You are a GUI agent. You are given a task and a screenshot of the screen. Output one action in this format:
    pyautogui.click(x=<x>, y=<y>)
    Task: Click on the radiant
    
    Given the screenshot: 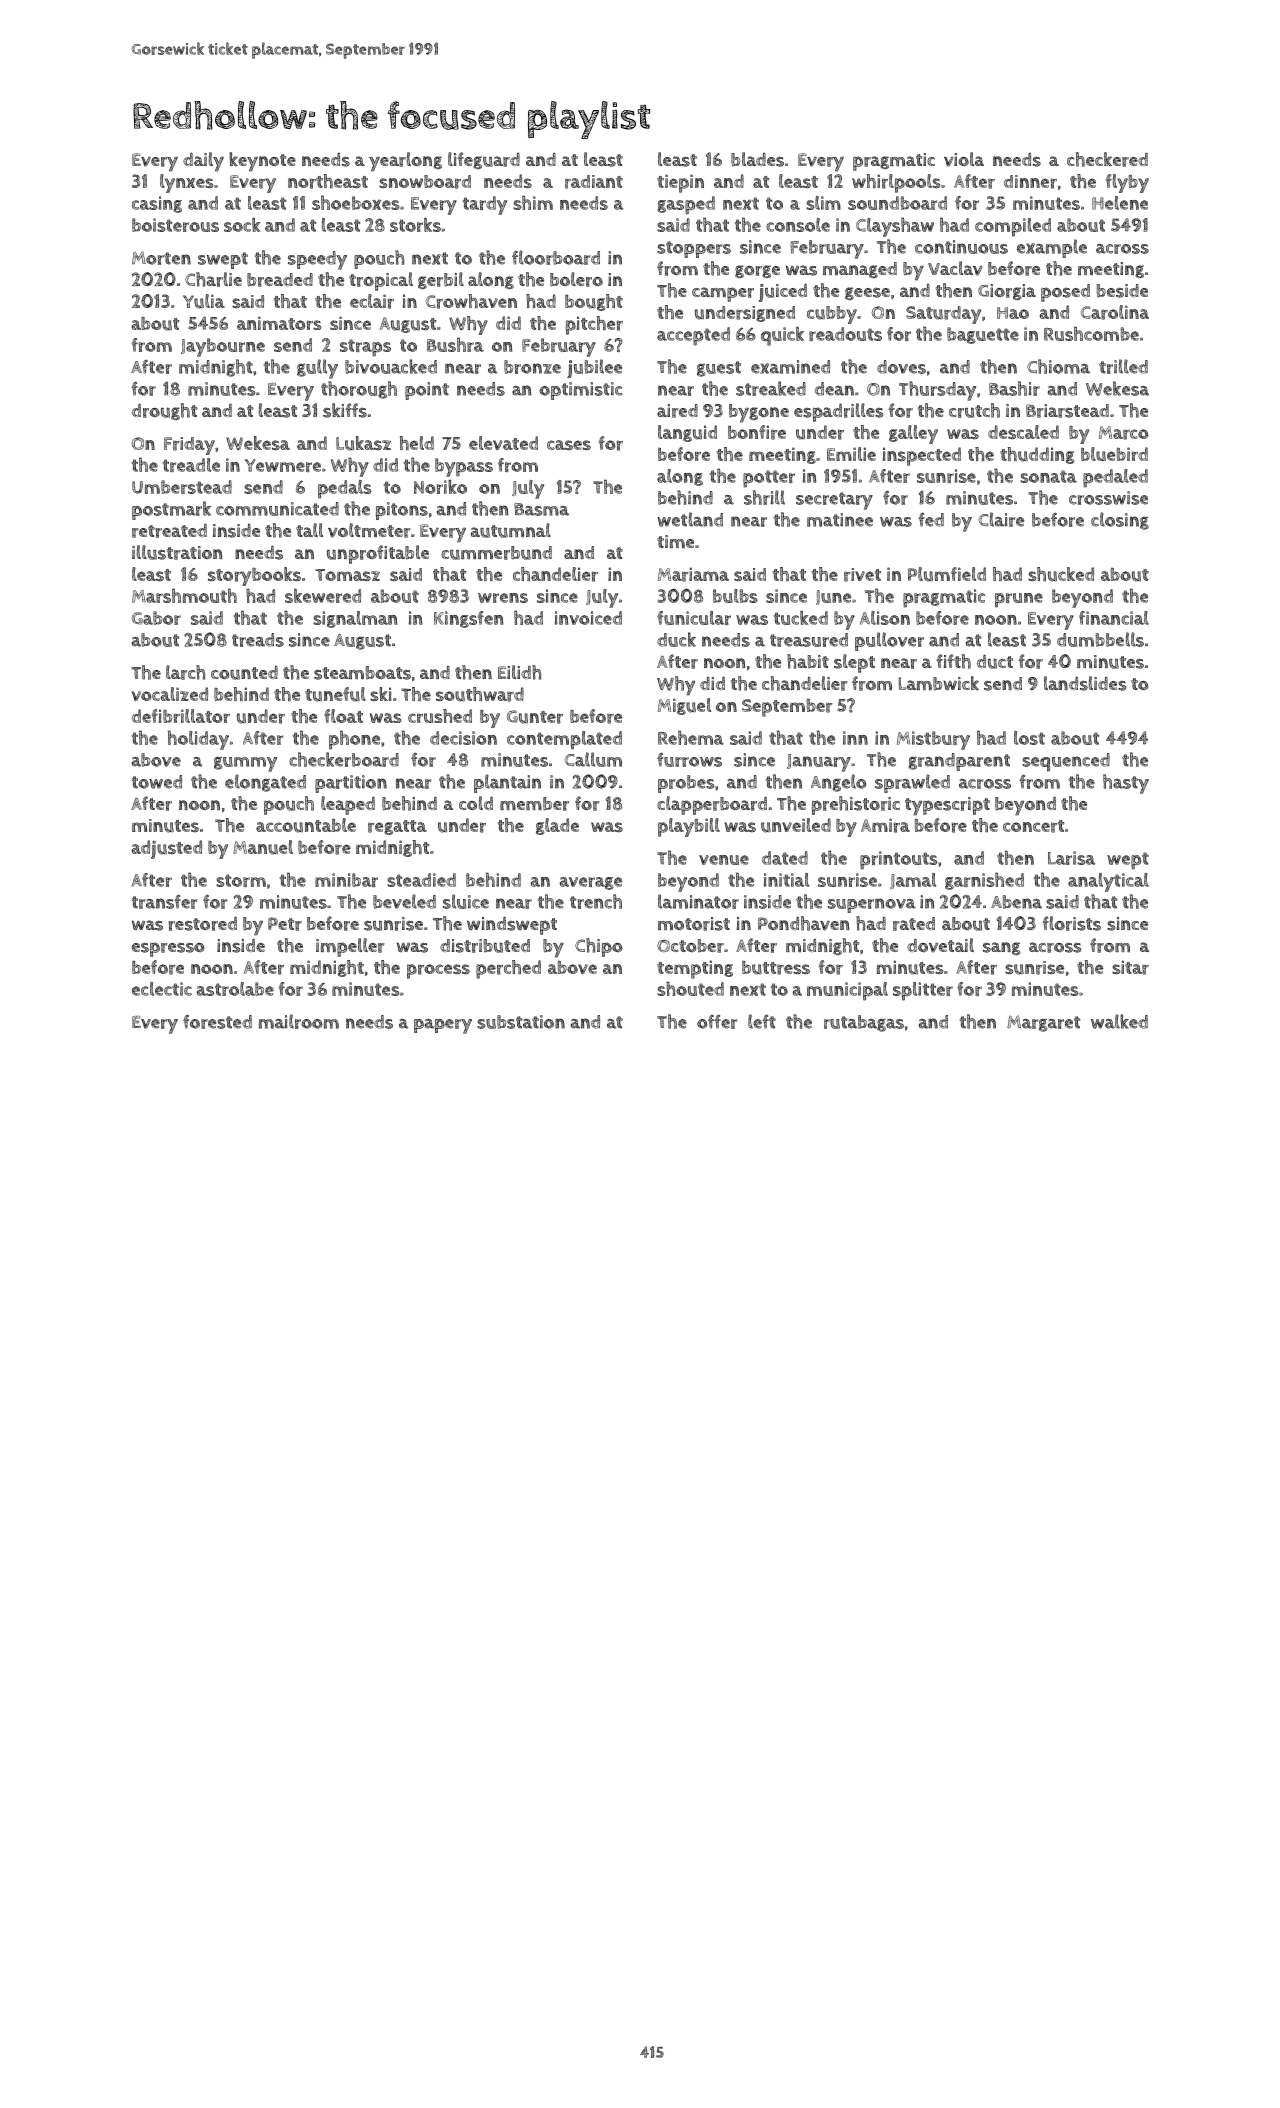 What is the action you would take?
    pyautogui.click(x=594, y=182)
